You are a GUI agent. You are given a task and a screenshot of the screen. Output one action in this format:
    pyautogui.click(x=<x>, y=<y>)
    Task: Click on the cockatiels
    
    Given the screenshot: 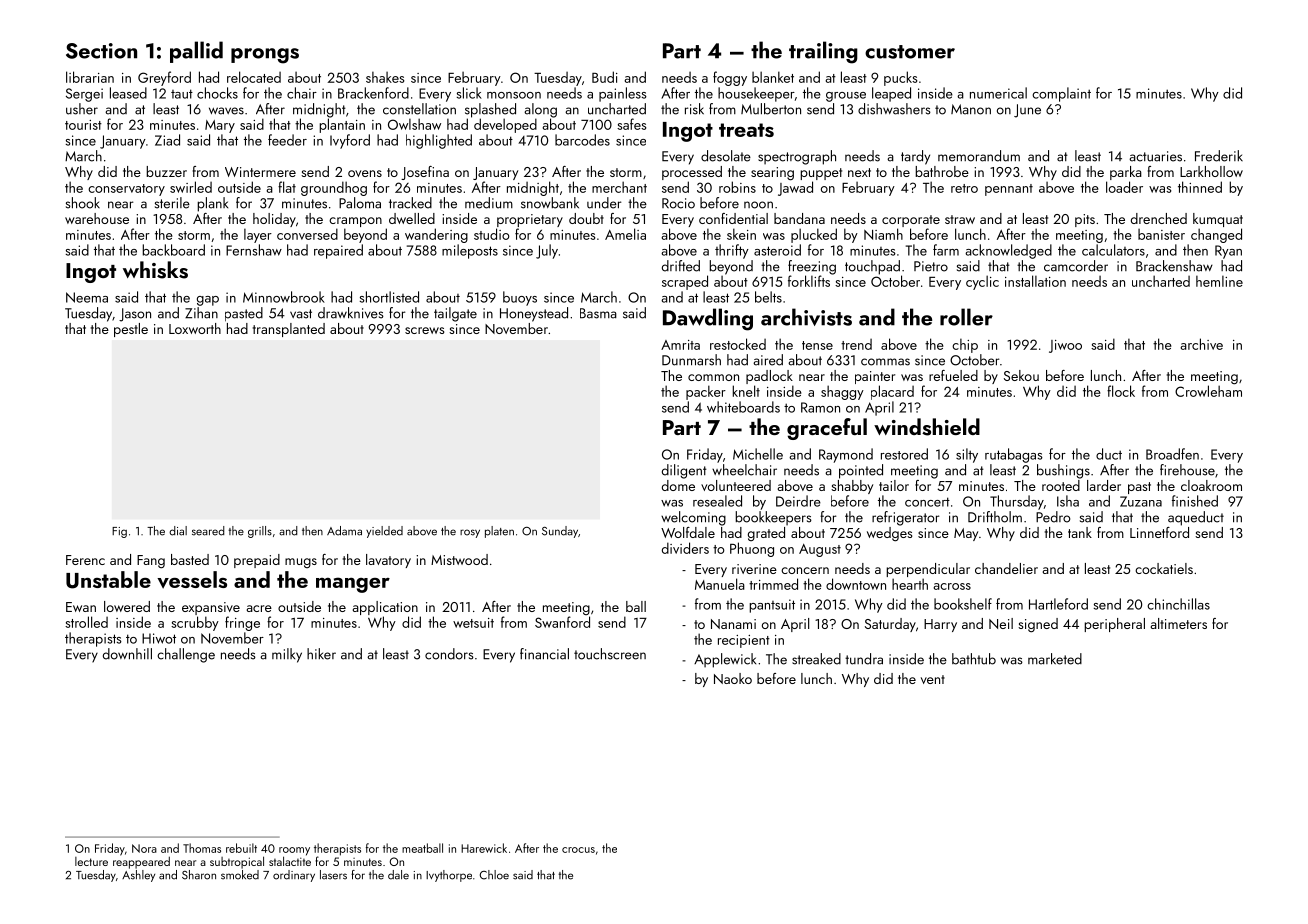 What is the action you would take?
    pyautogui.click(x=1164, y=568)
